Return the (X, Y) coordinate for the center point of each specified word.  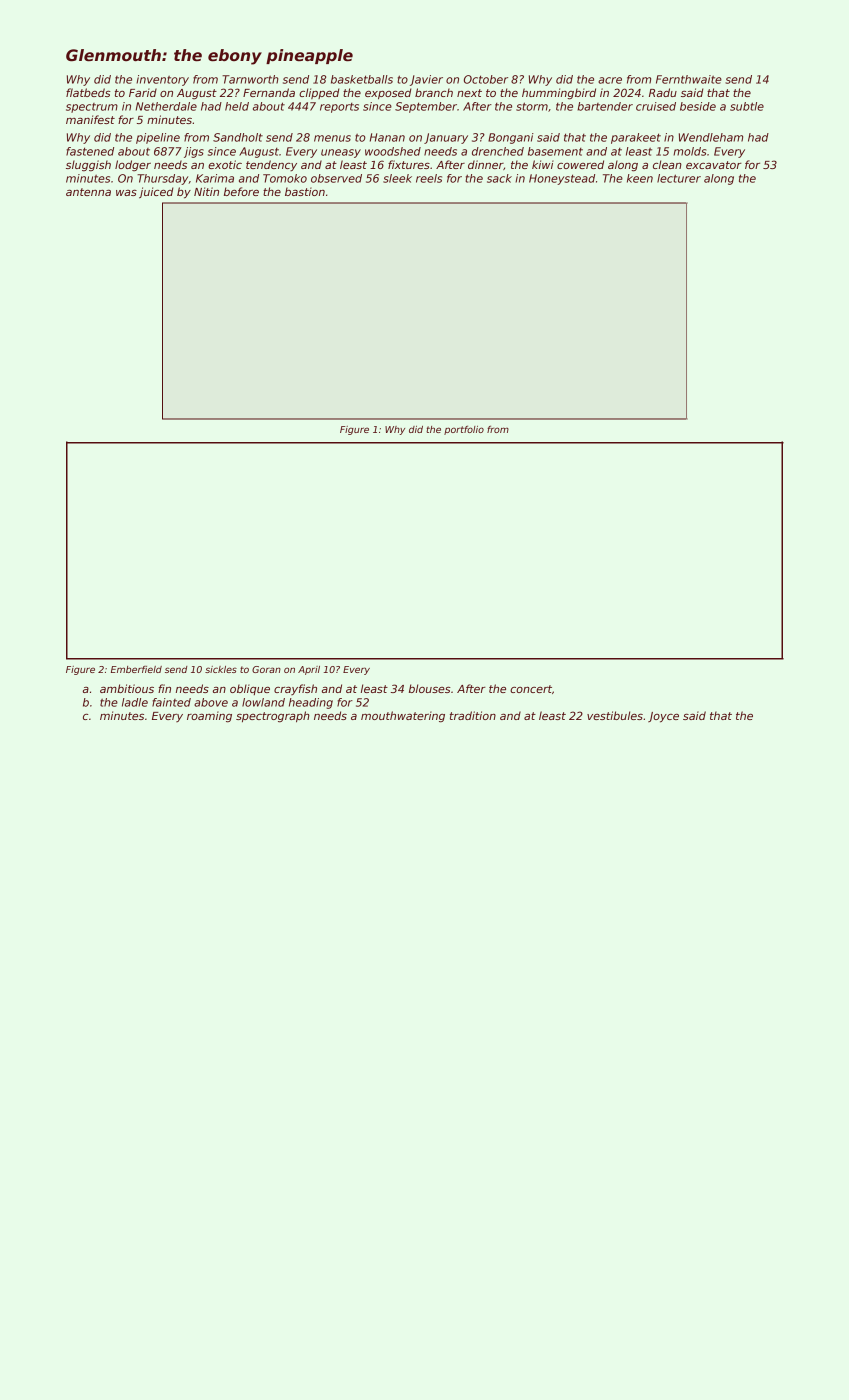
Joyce (663, 717)
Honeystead (562, 179)
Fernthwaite (689, 79)
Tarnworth (250, 79)
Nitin (206, 191)
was (126, 193)
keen (640, 178)
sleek (397, 178)
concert (531, 689)
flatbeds (88, 92)
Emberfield (136, 669)
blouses (430, 688)
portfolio (464, 430)
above (211, 702)
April (309, 670)
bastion (305, 191)
